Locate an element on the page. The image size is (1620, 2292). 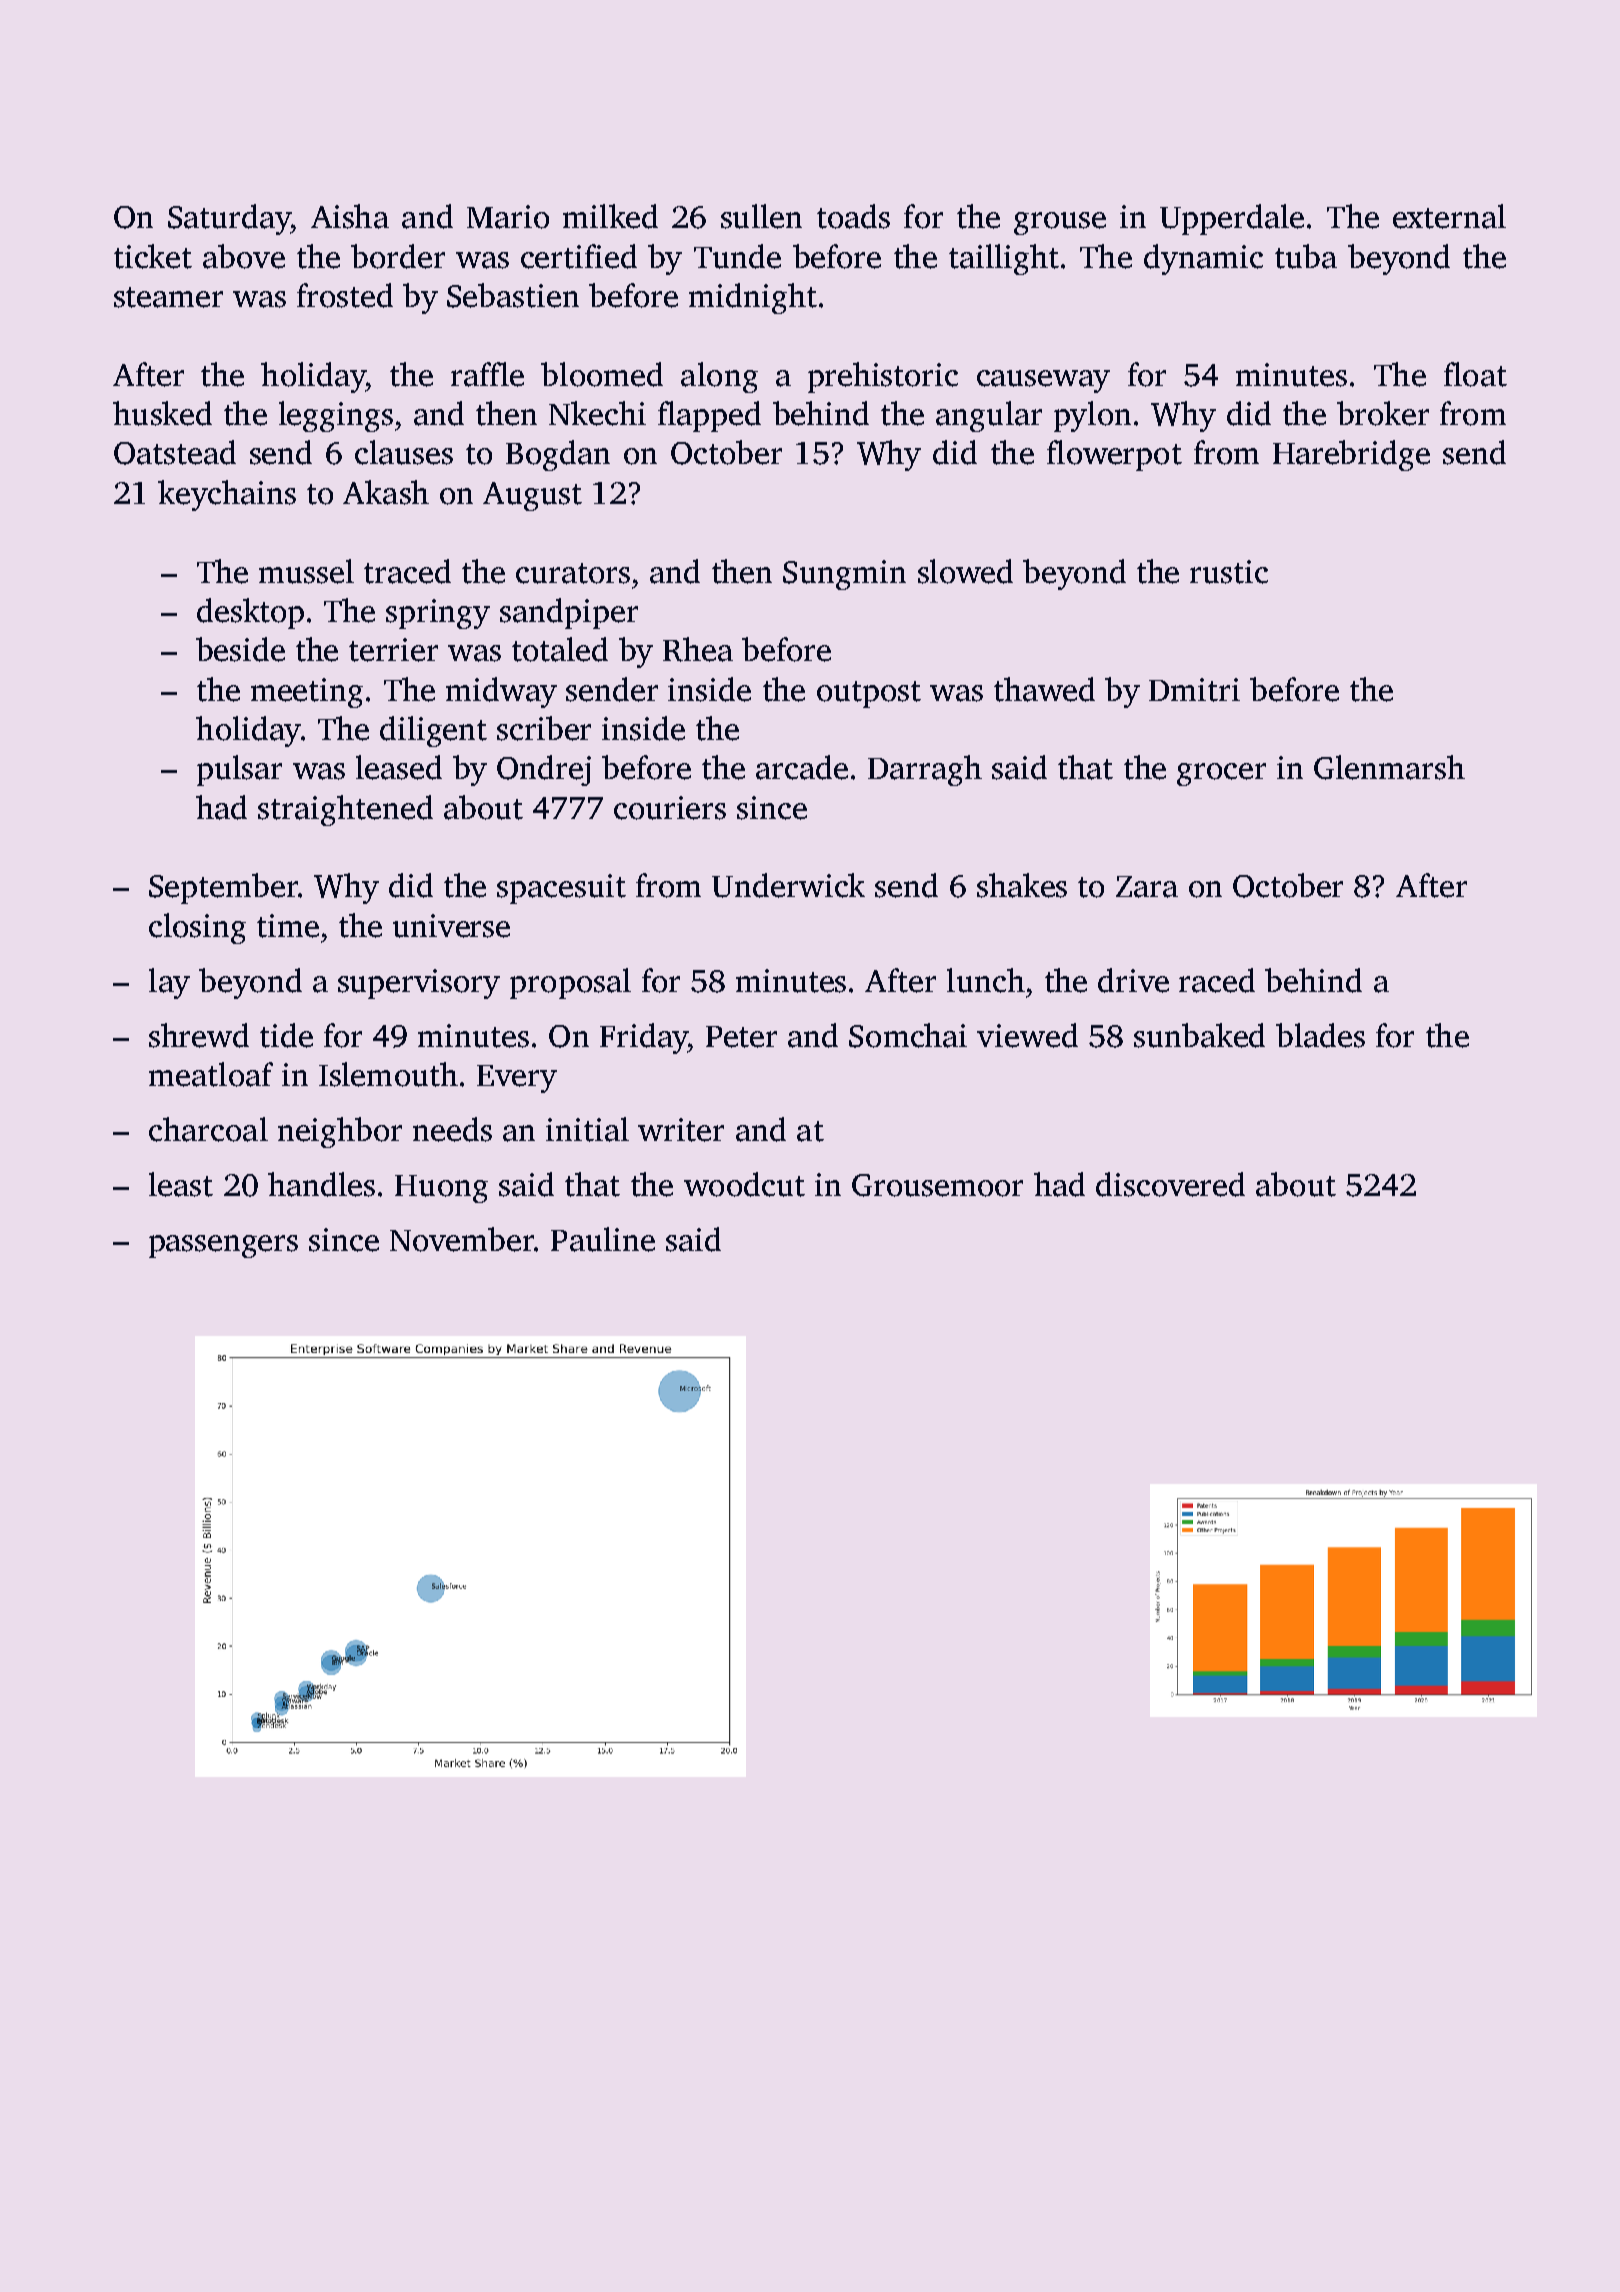
Zara is located at coordinates (1147, 887).
